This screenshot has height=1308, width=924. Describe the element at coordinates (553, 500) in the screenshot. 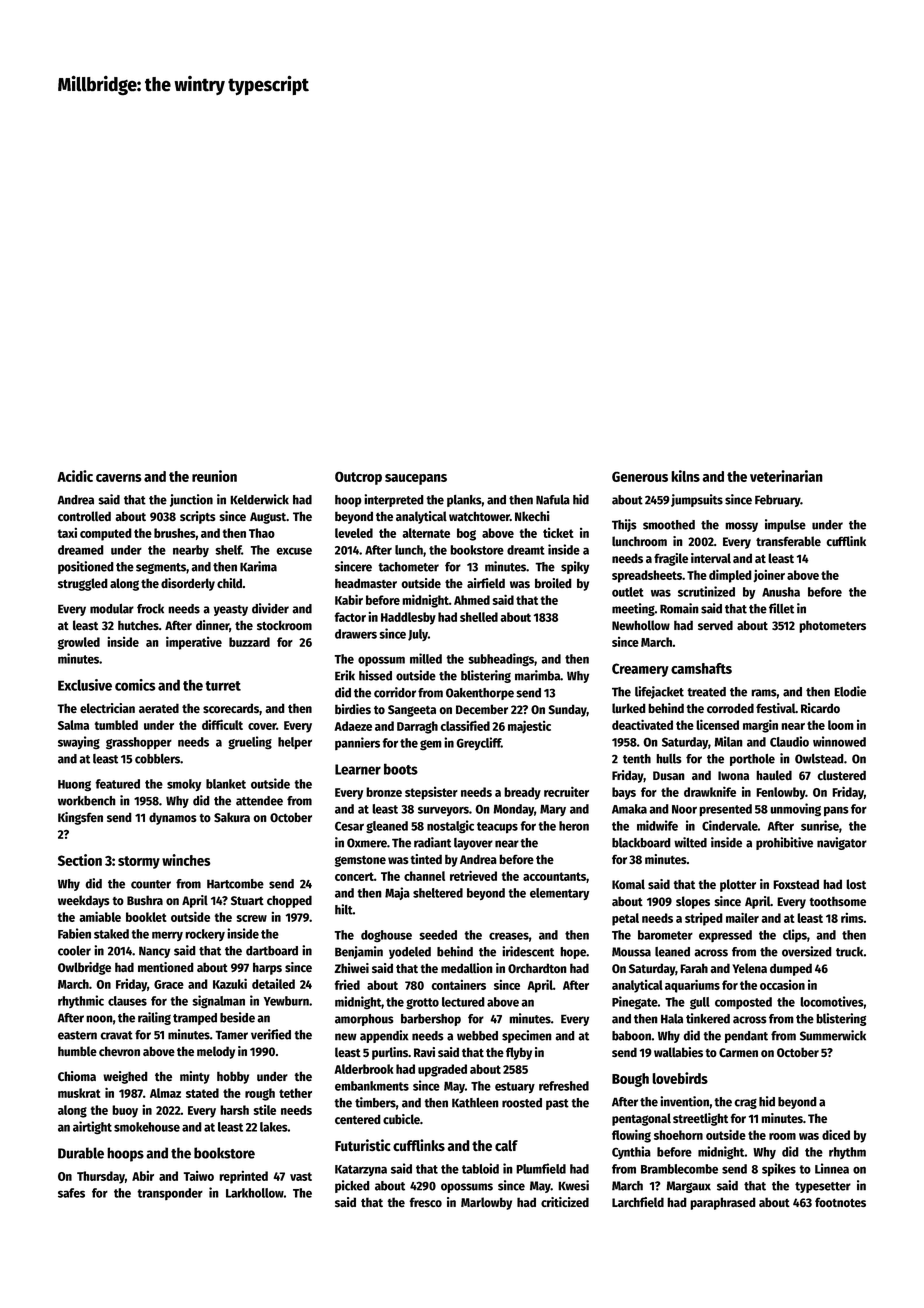

I see `Nafula` at that location.
